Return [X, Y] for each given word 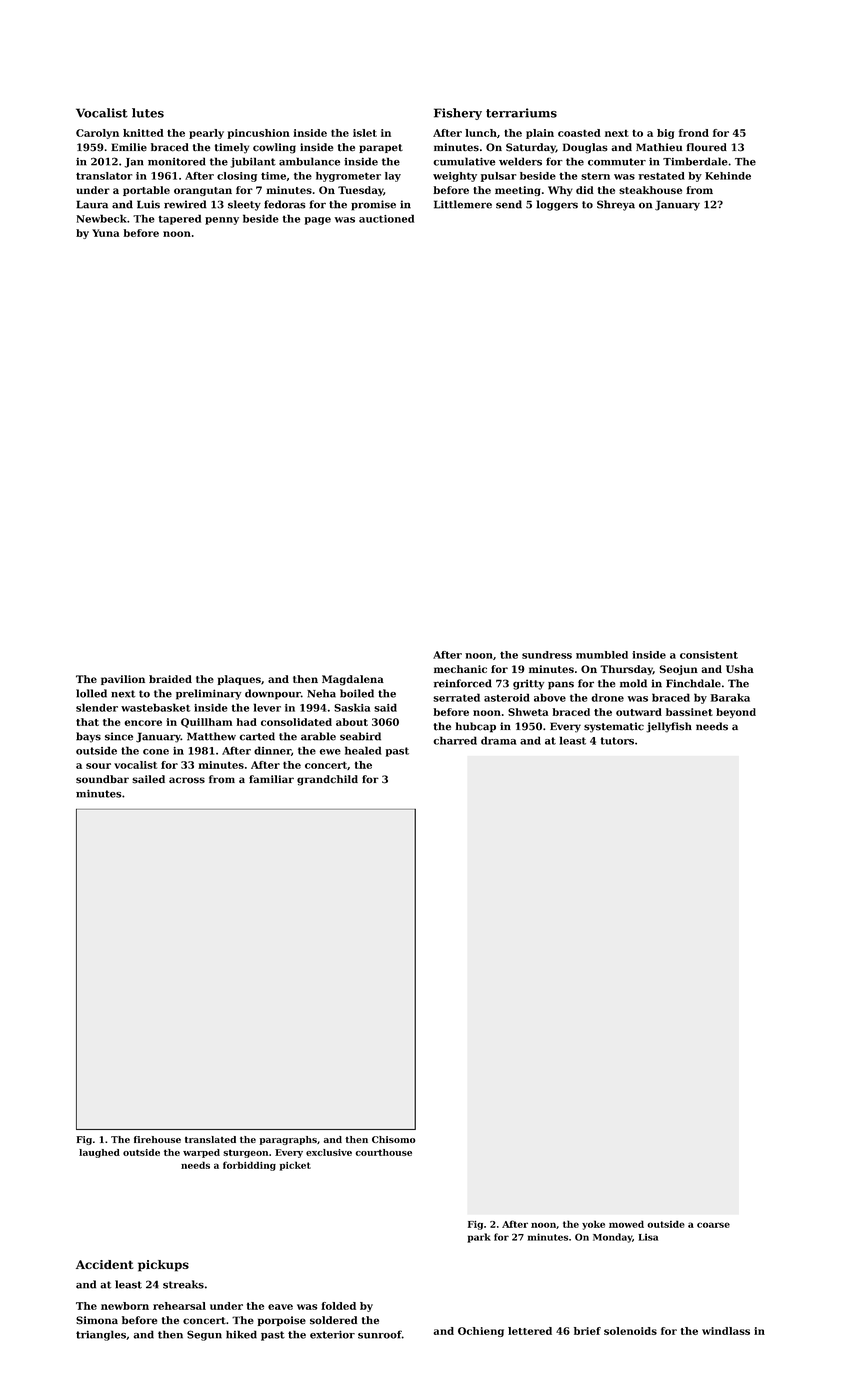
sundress [547, 655]
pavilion [123, 680]
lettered [530, 1331]
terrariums [521, 113]
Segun [204, 1335]
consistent [709, 655]
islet [365, 133]
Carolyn [97, 134]
